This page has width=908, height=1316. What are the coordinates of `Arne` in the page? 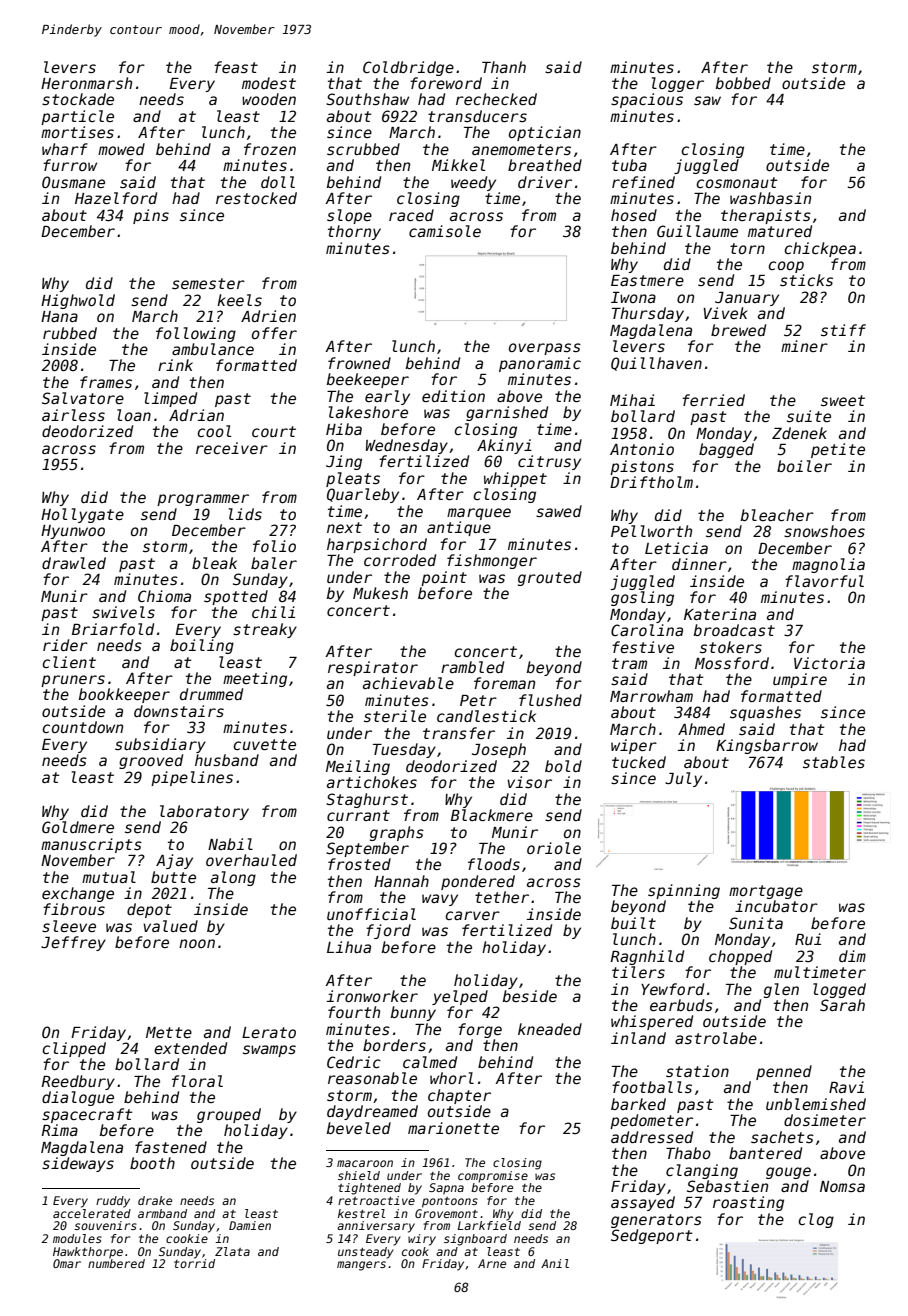 It's located at (492, 1263).
